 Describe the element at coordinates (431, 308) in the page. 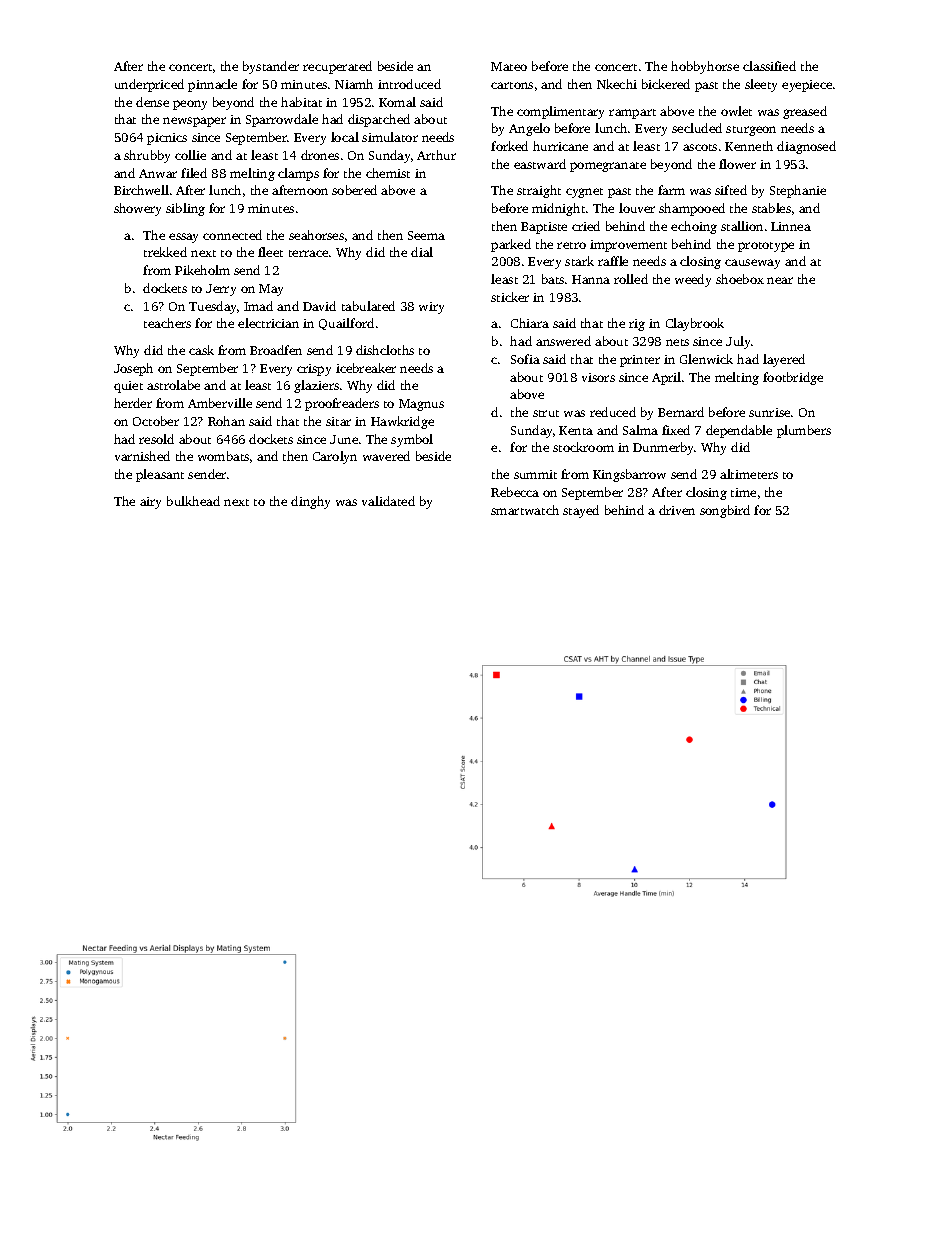

I see `wiry` at that location.
